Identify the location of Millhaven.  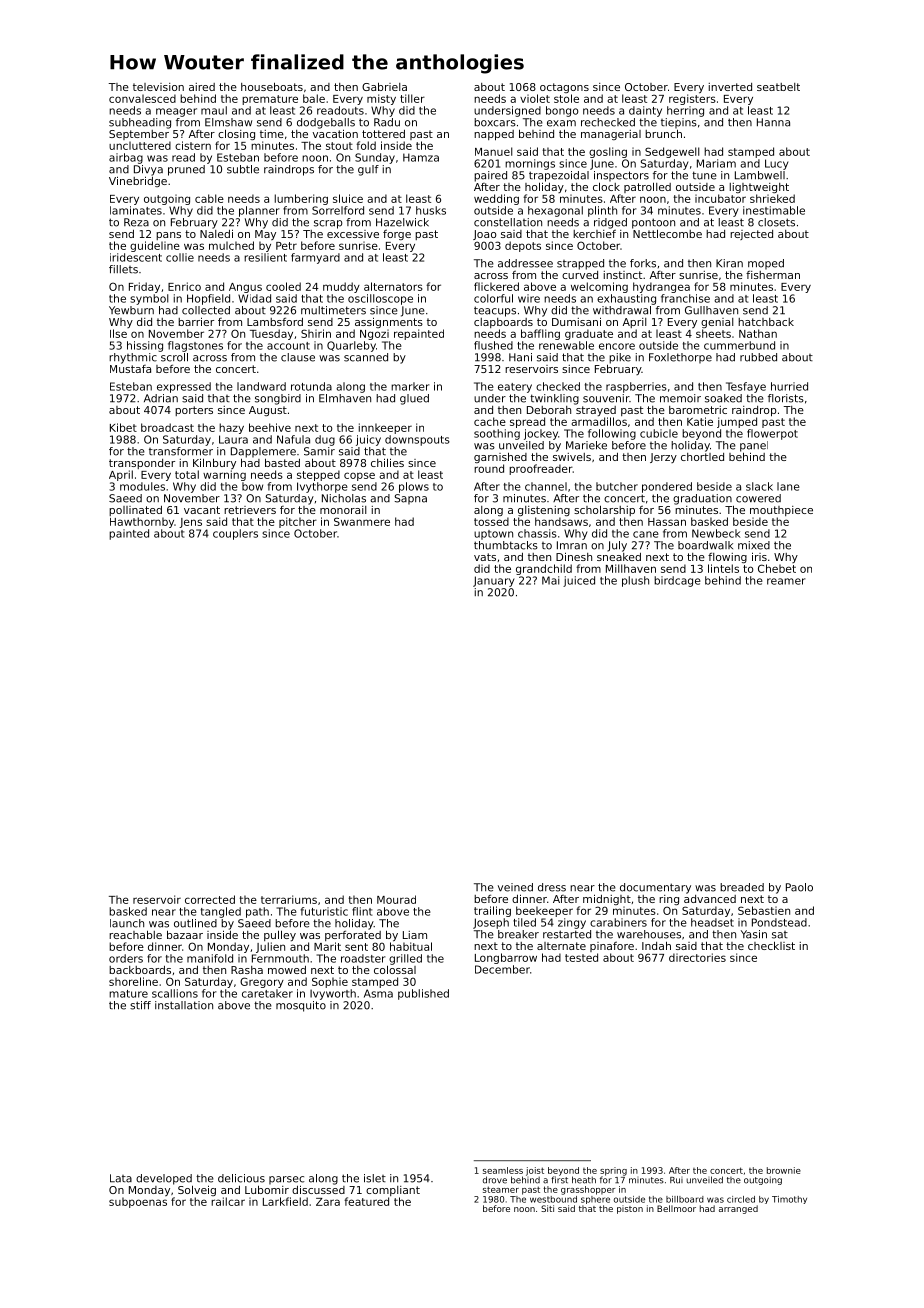
(631, 568).
